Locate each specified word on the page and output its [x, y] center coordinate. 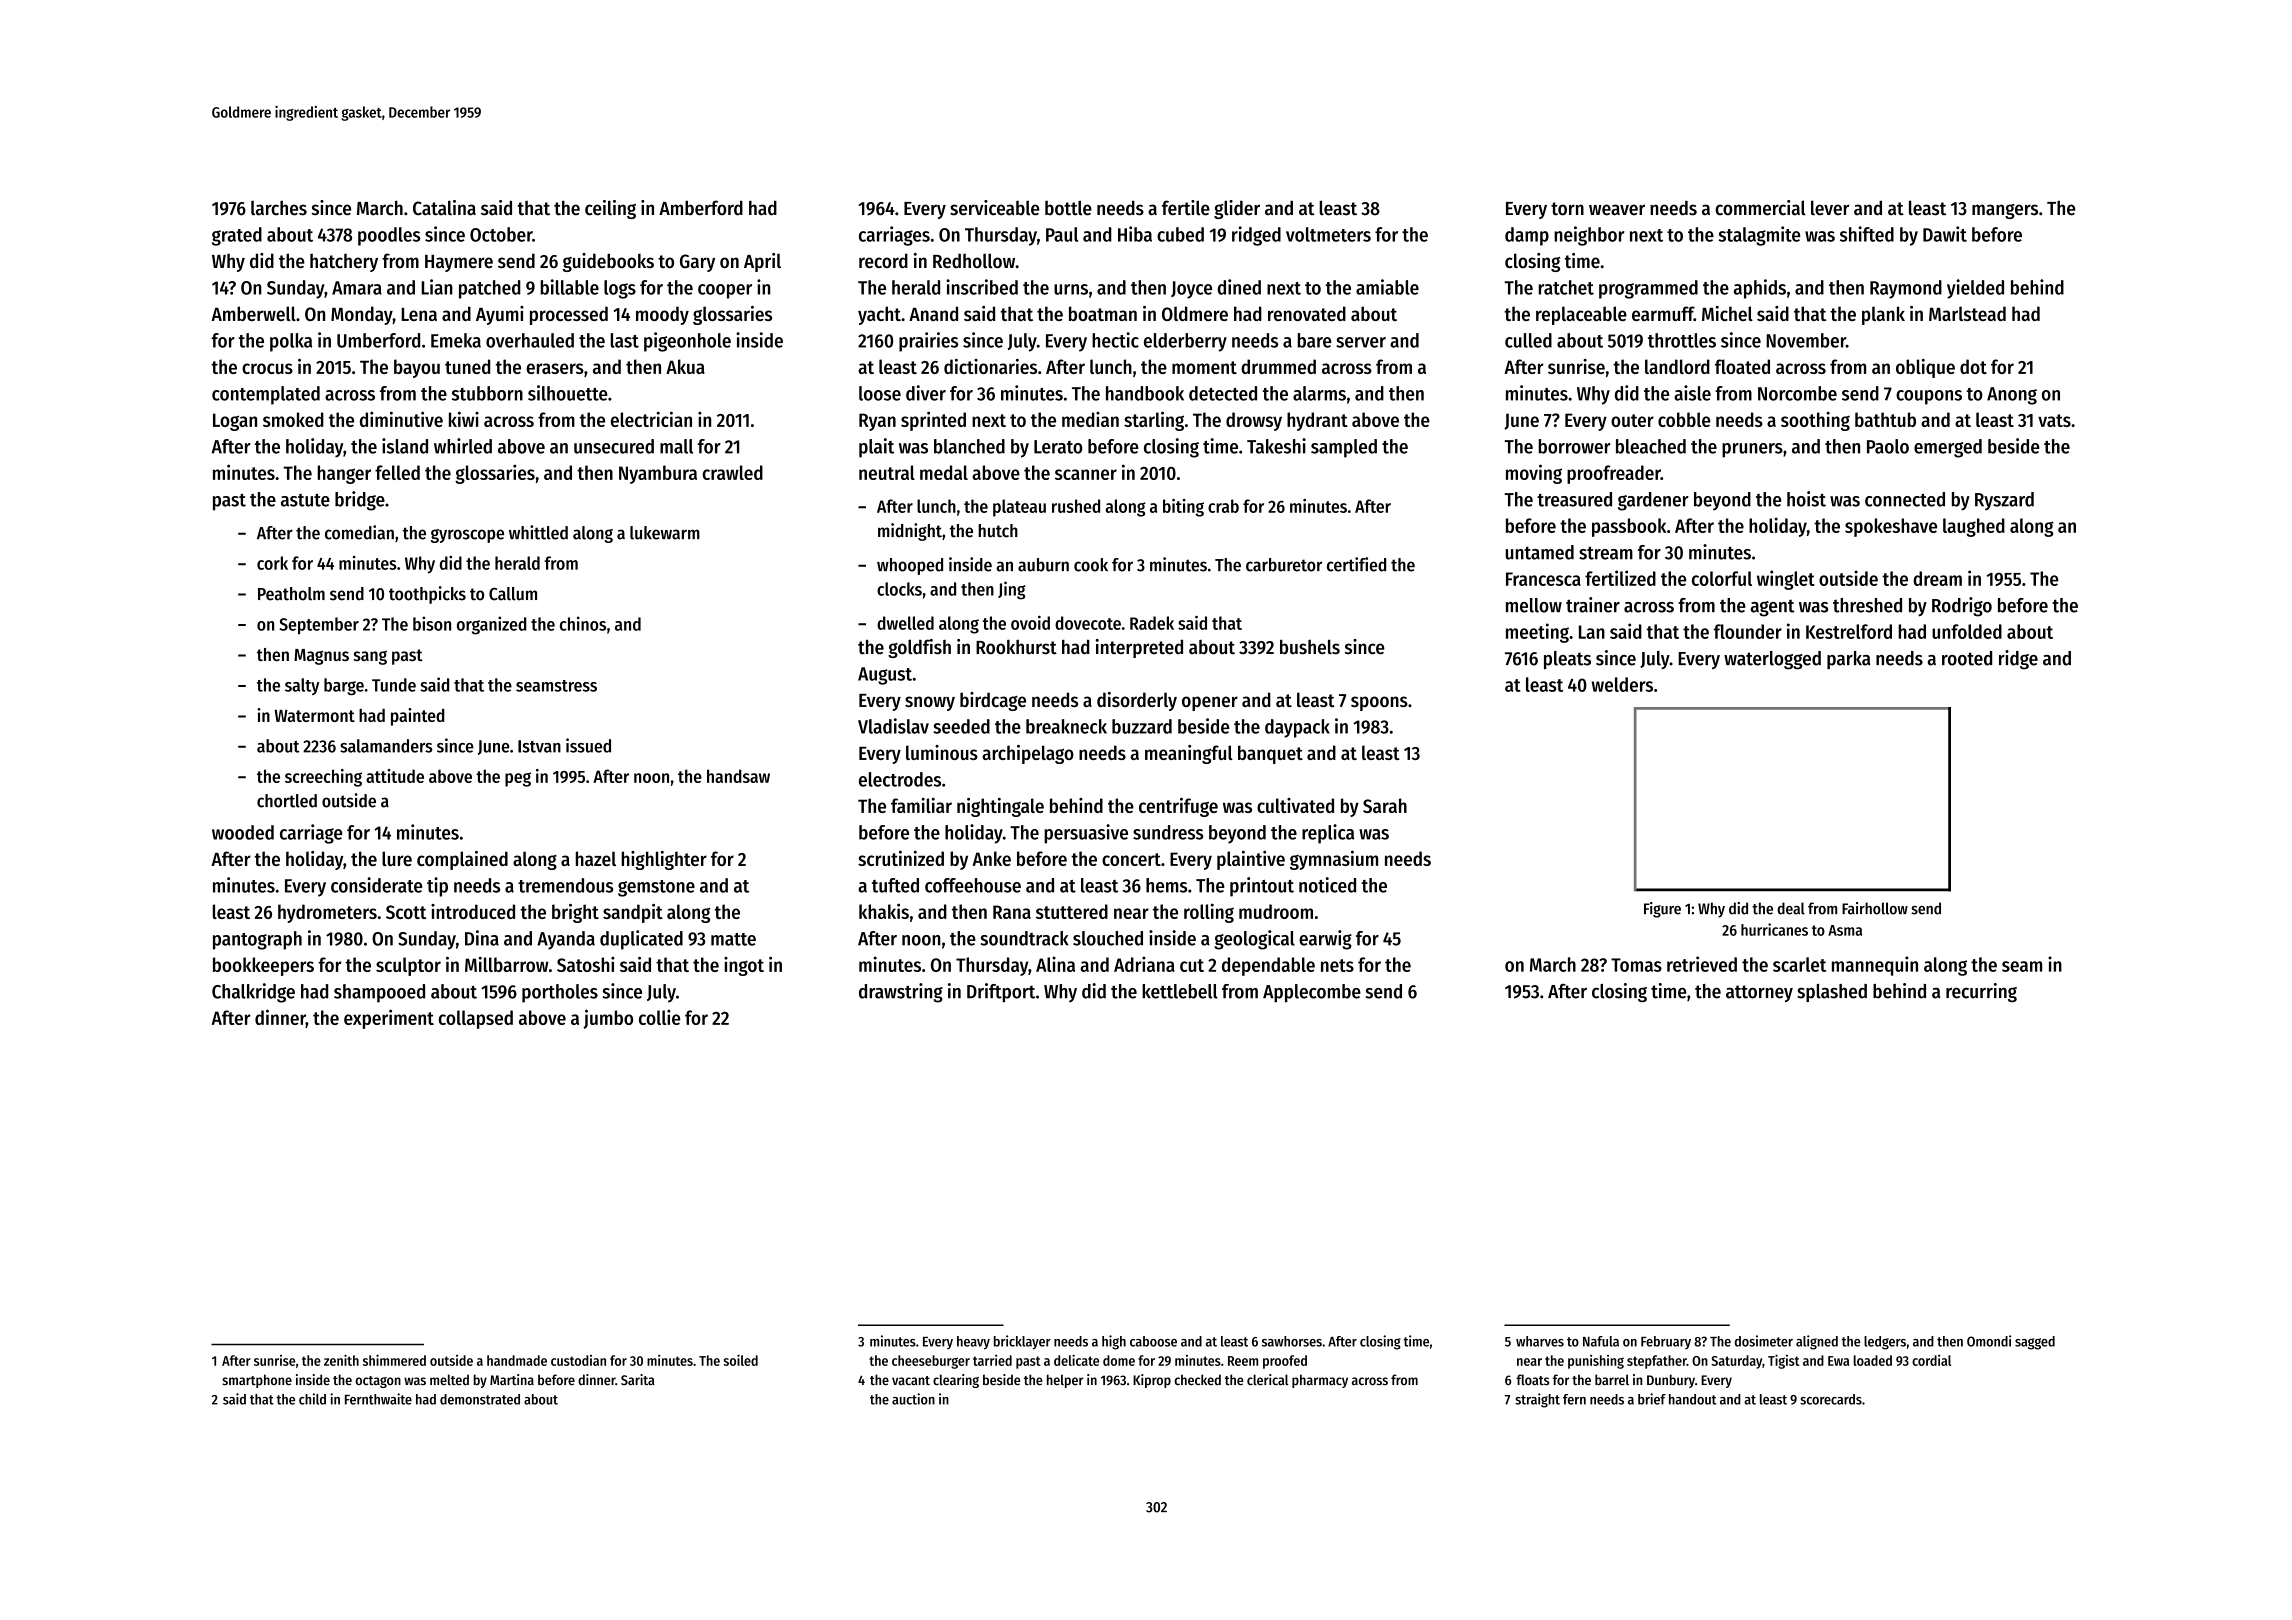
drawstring [901, 993]
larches [279, 208]
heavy [973, 1343]
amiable [1387, 287]
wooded [243, 832]
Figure [1662, 910]
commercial [1760, 208]
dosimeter [1764, 1341]
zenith [341, 1360]
